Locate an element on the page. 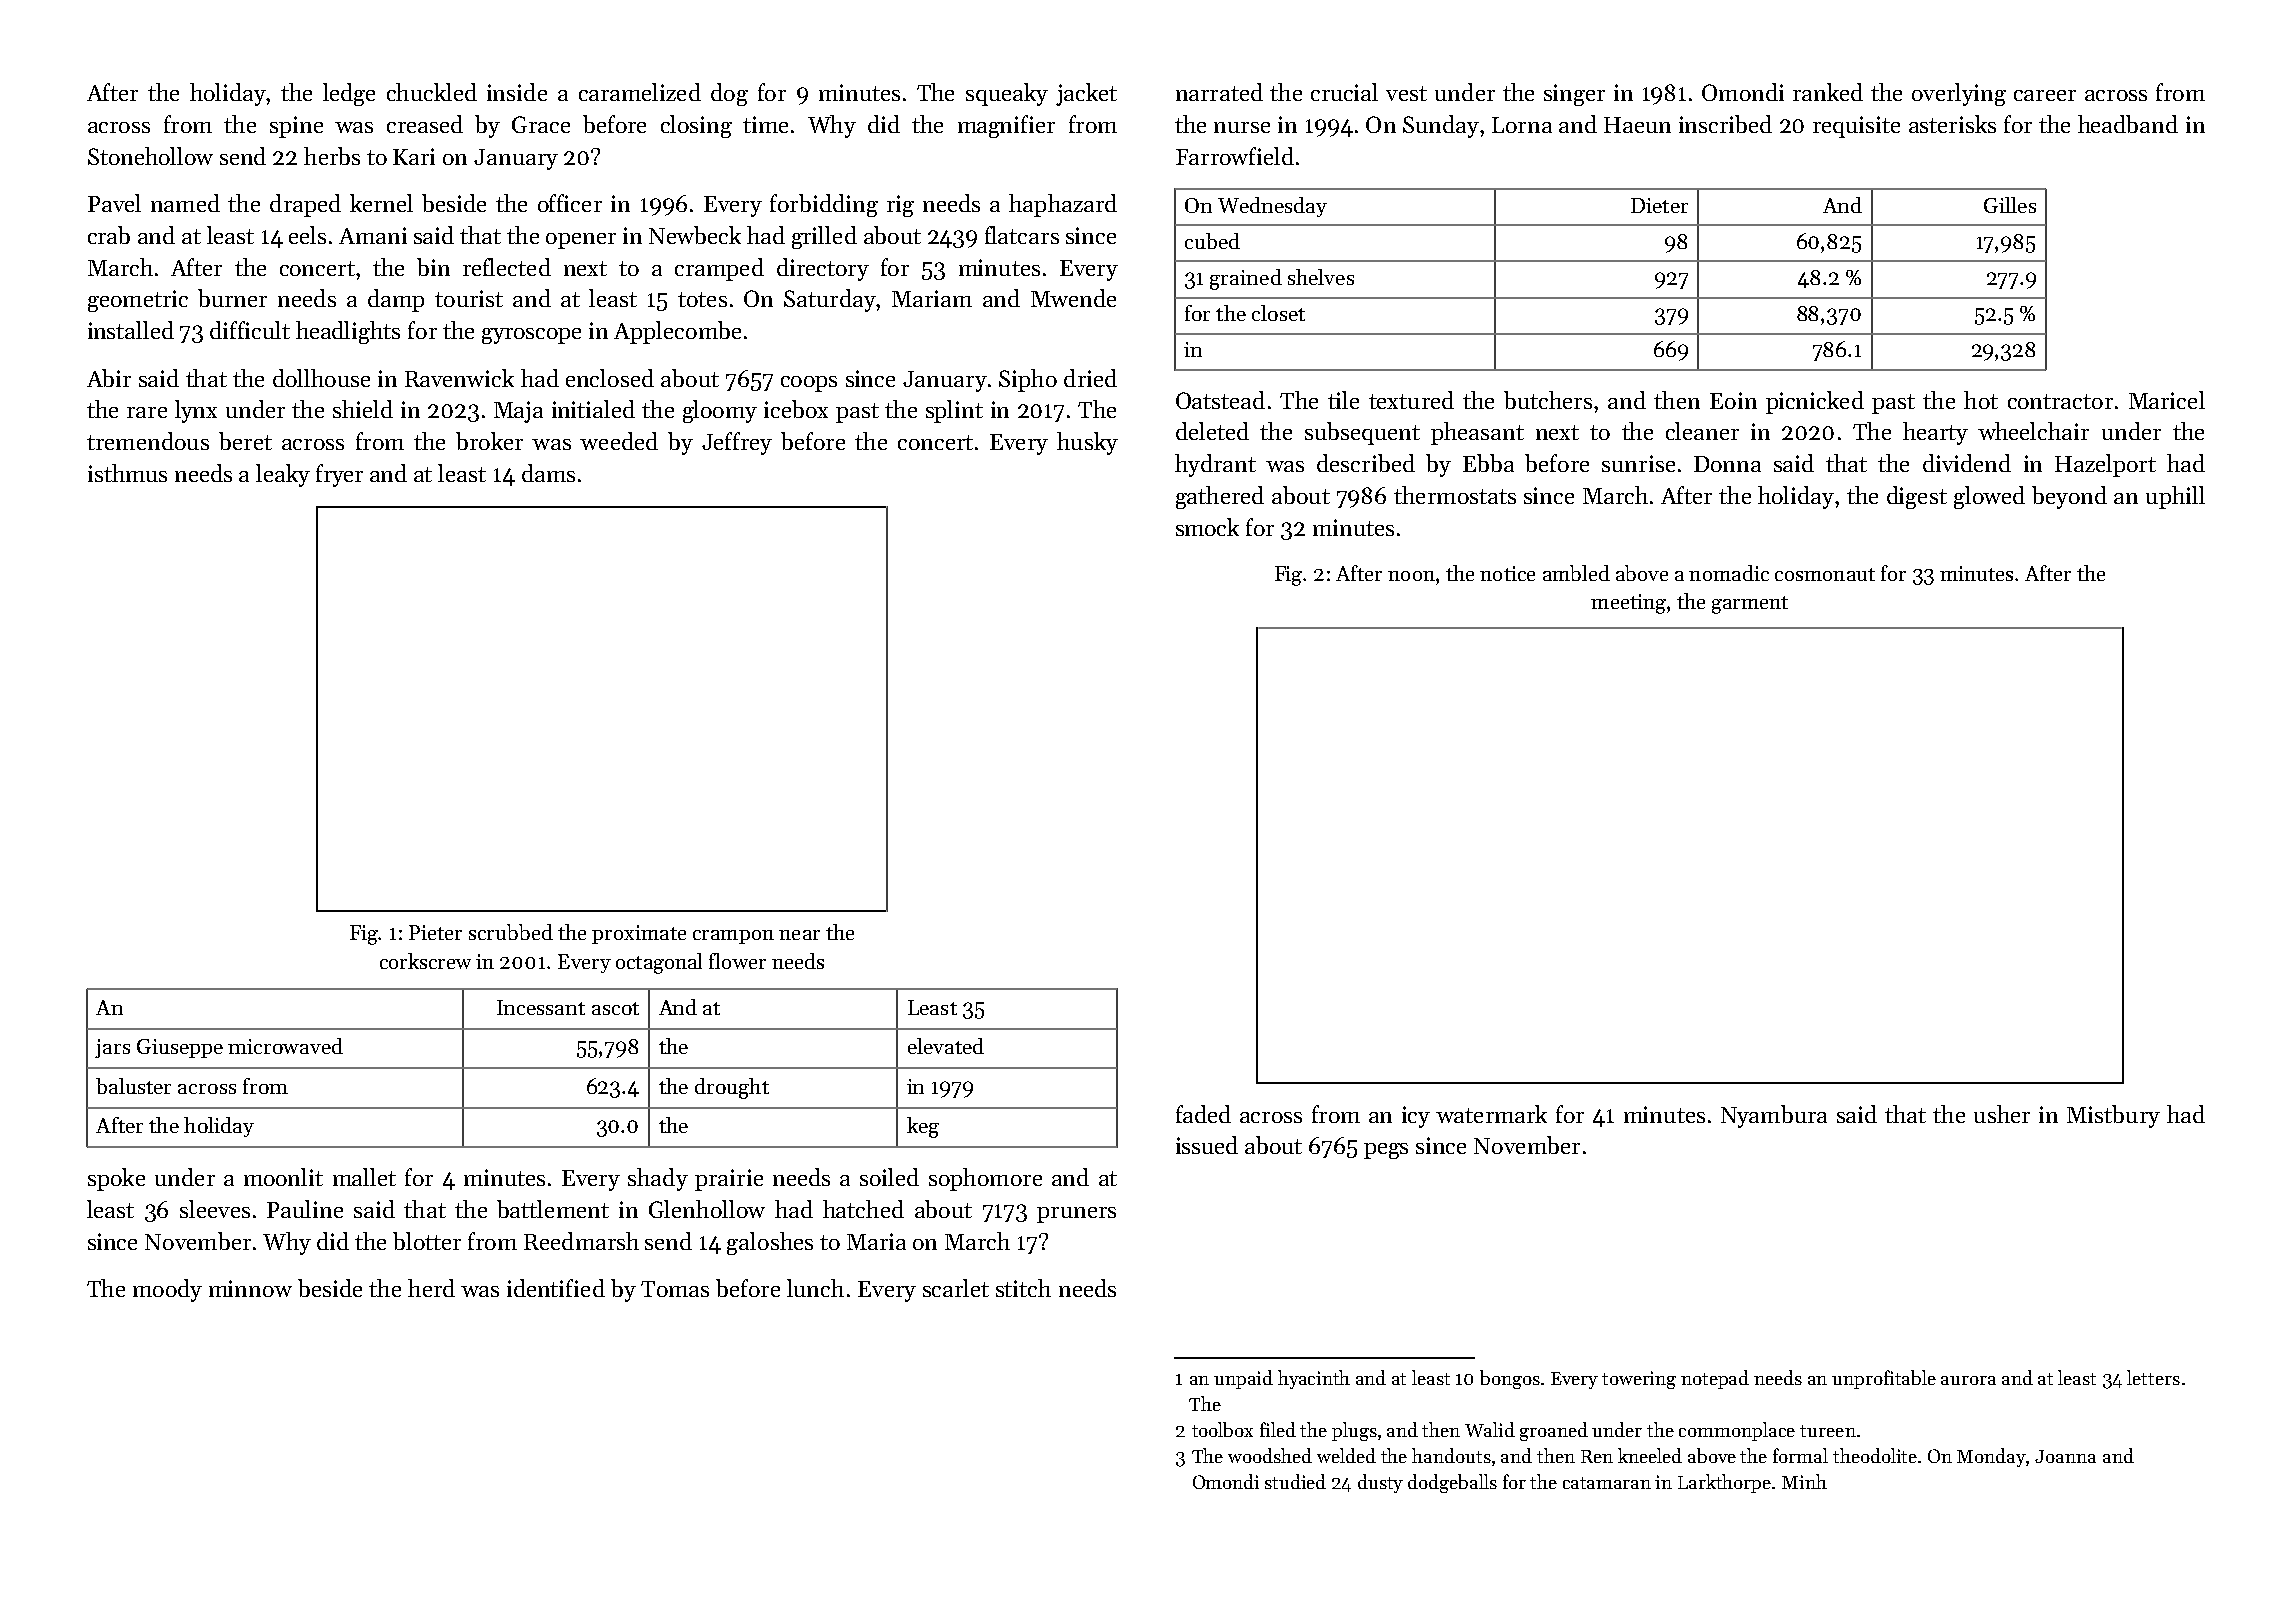  Nyambura is located at coordinates (1774, 1116).
